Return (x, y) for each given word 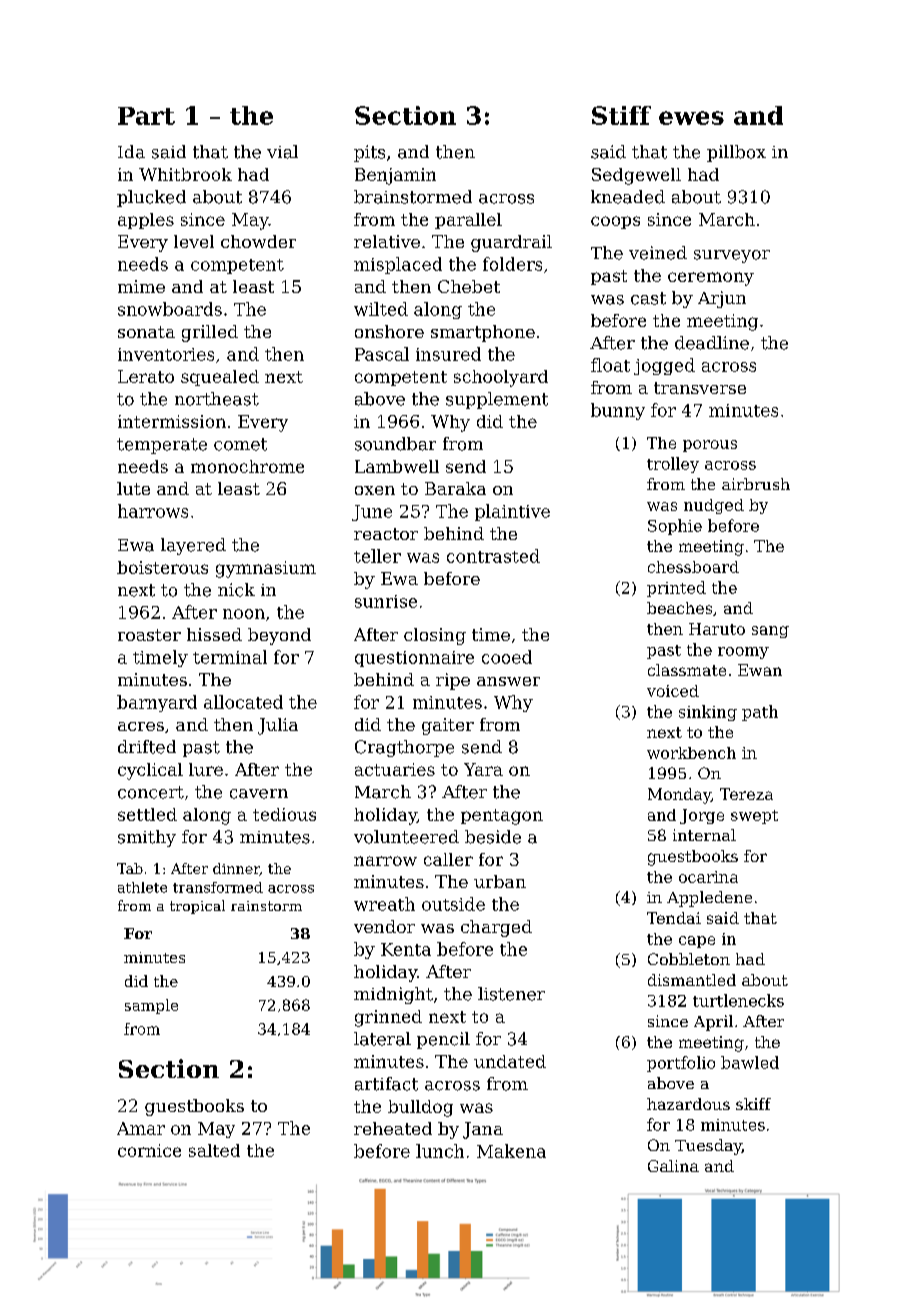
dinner (236, 869)
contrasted (493, 556)
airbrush (756, 484)
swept (754, 817)
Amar (141, 1128)
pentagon (502, 817)
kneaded (628, 197)
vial (282, 152)
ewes (691, 118)
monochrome (247, 466)
